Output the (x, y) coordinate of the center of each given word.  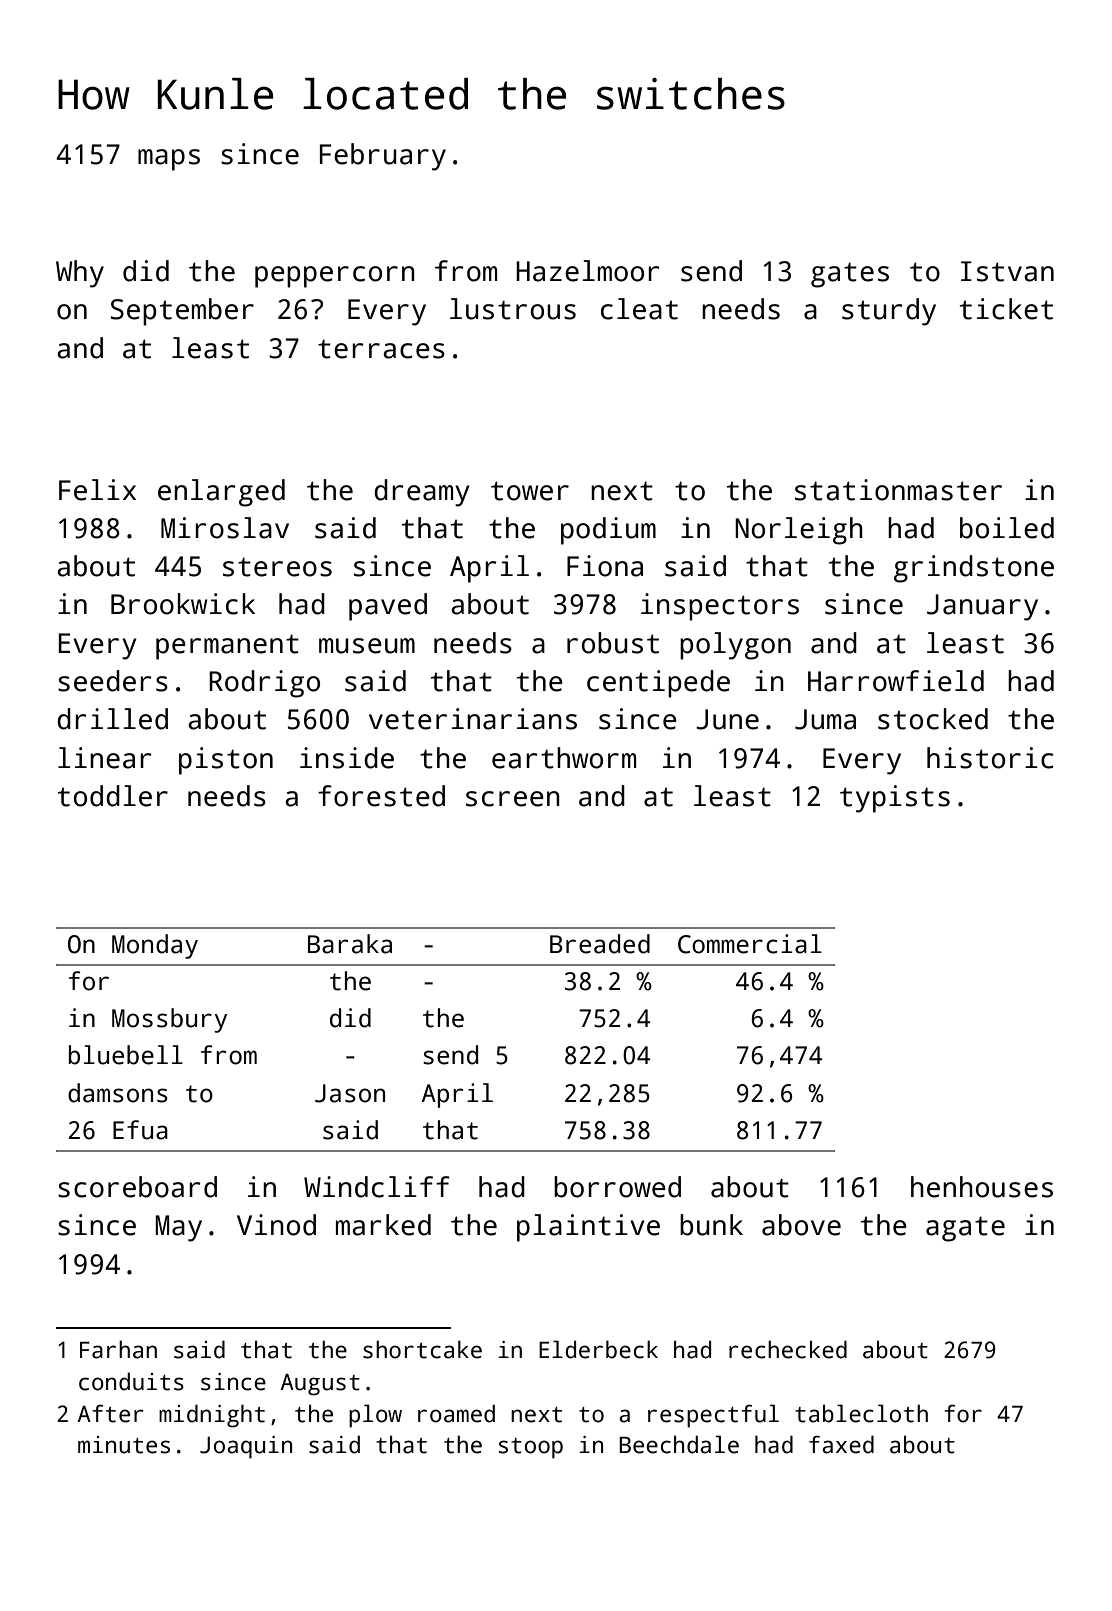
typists (895, 799)
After (111, 1413)
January (982, 607)
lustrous (513, 309)
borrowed (617, 1187)
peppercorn (335, 277)
